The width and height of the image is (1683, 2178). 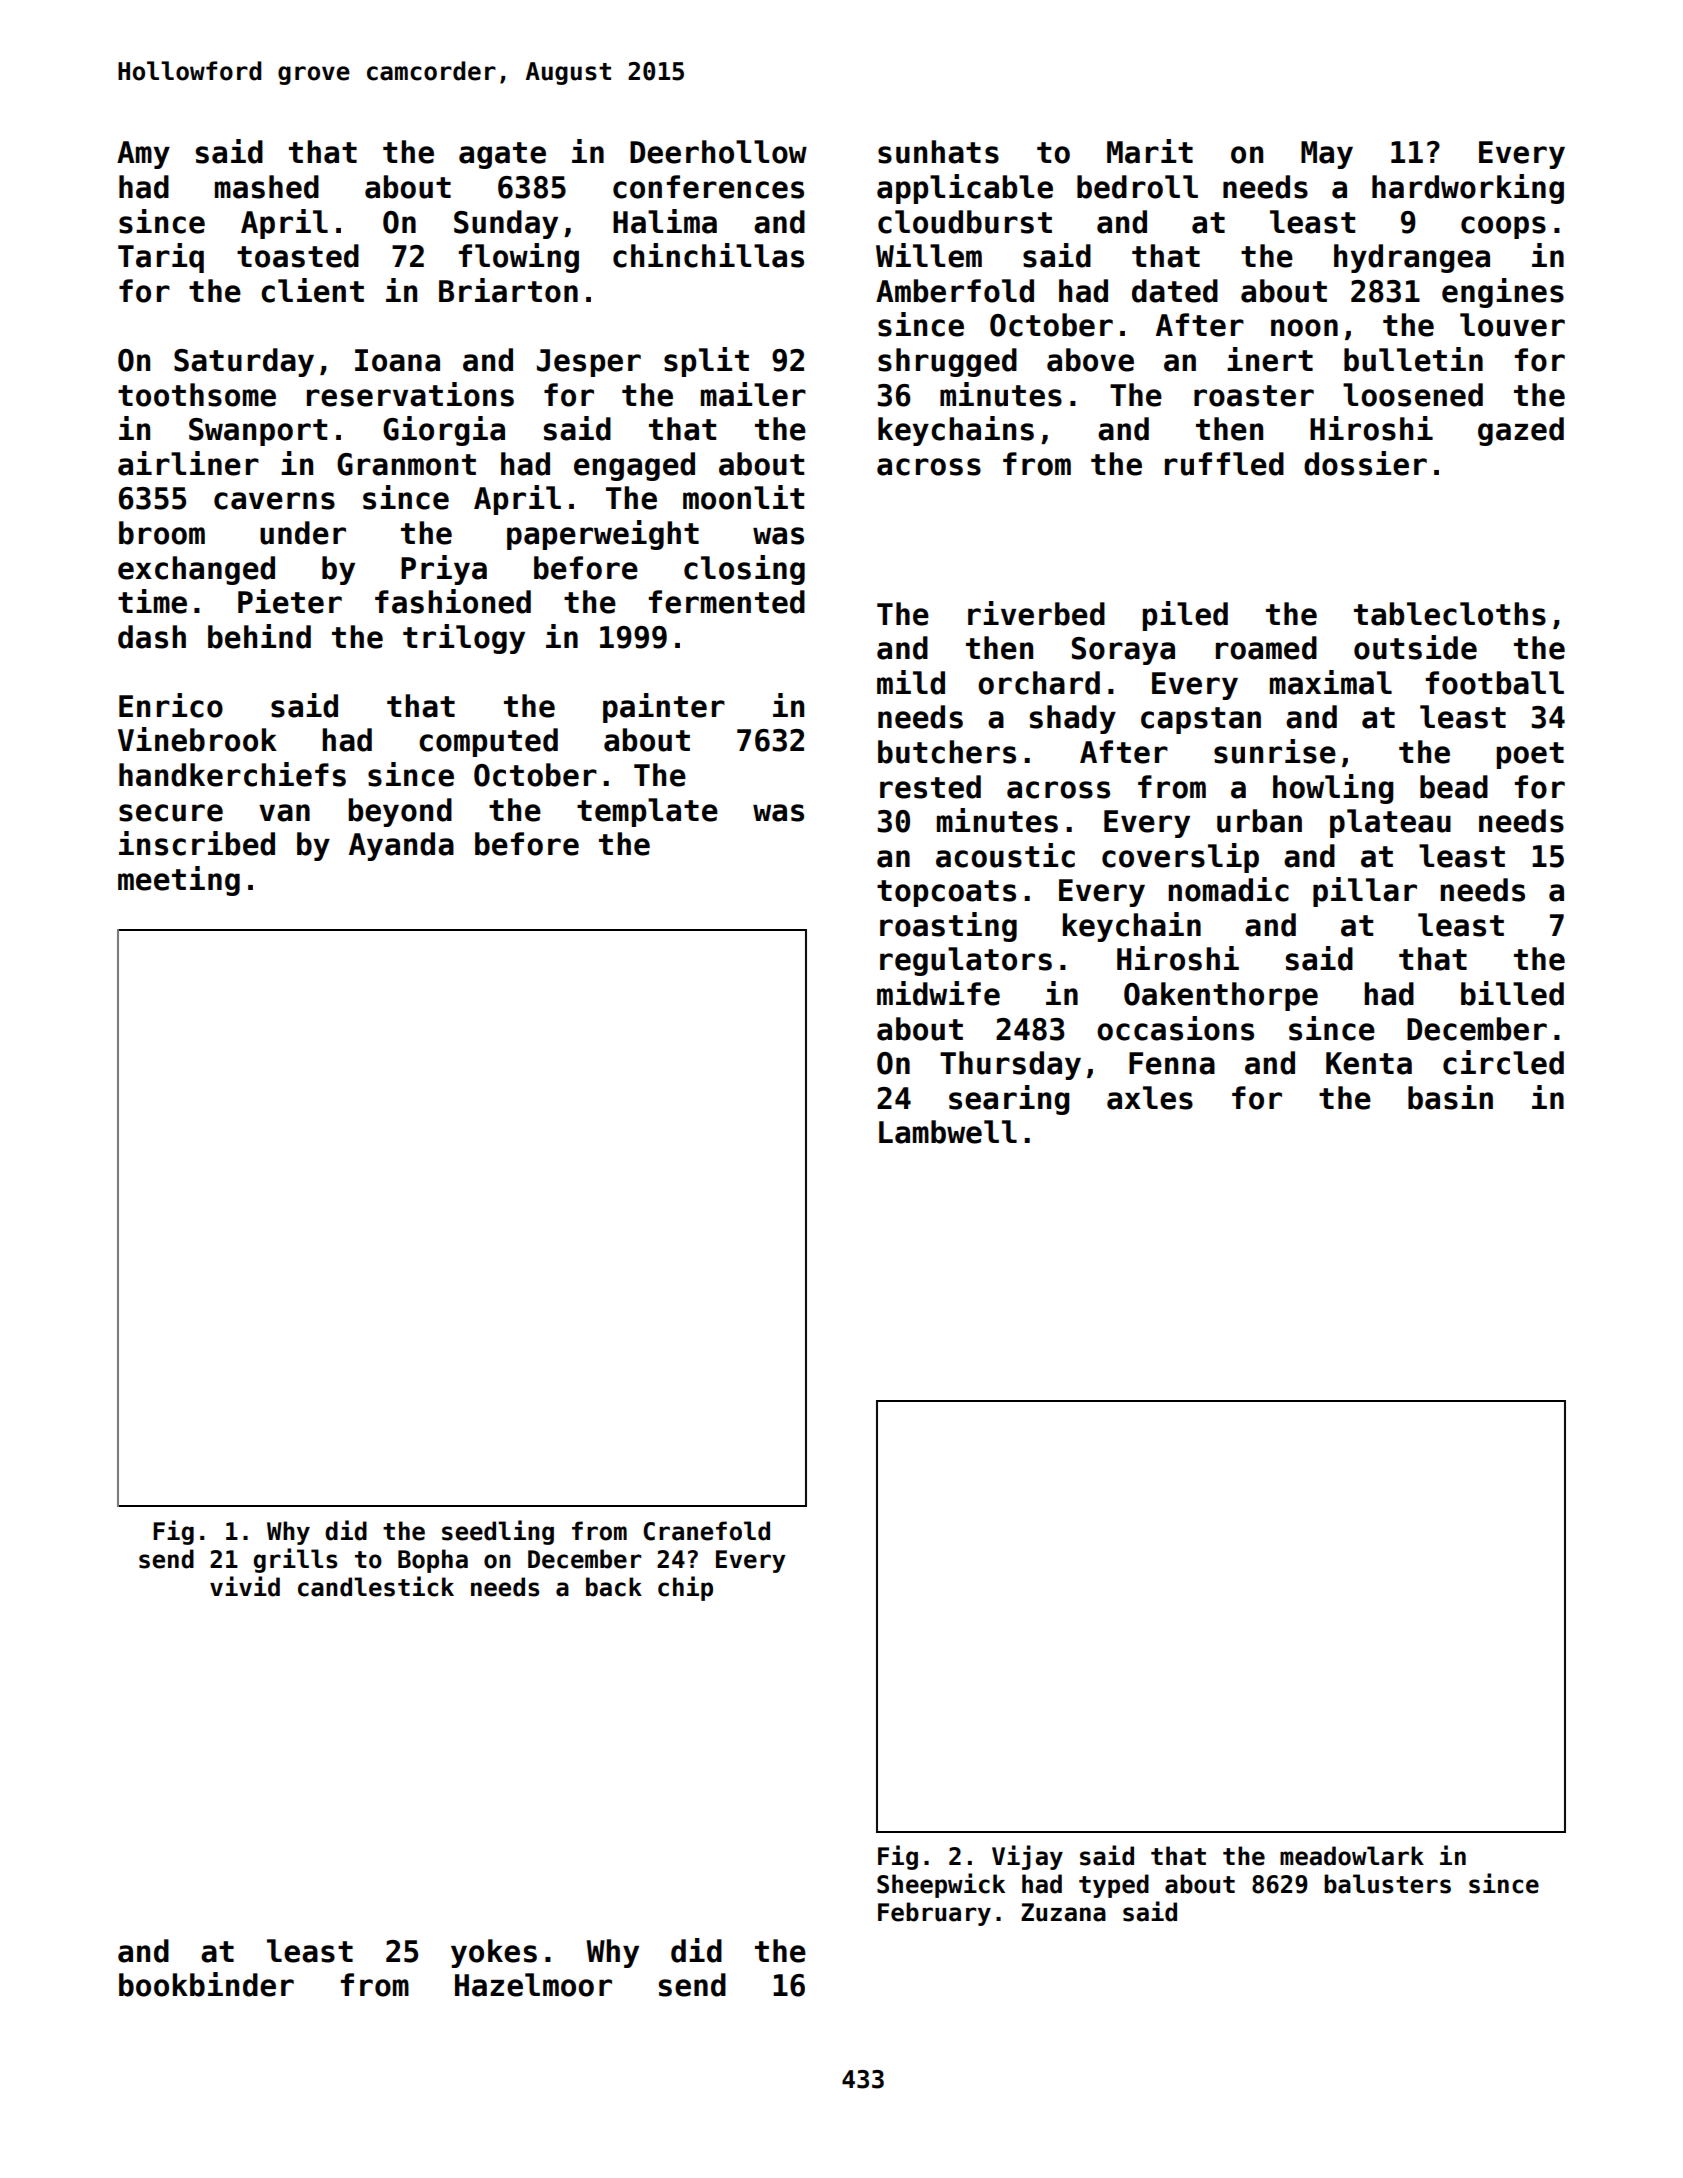 I want to click on candlestick, so click(x=376, y=1586).
